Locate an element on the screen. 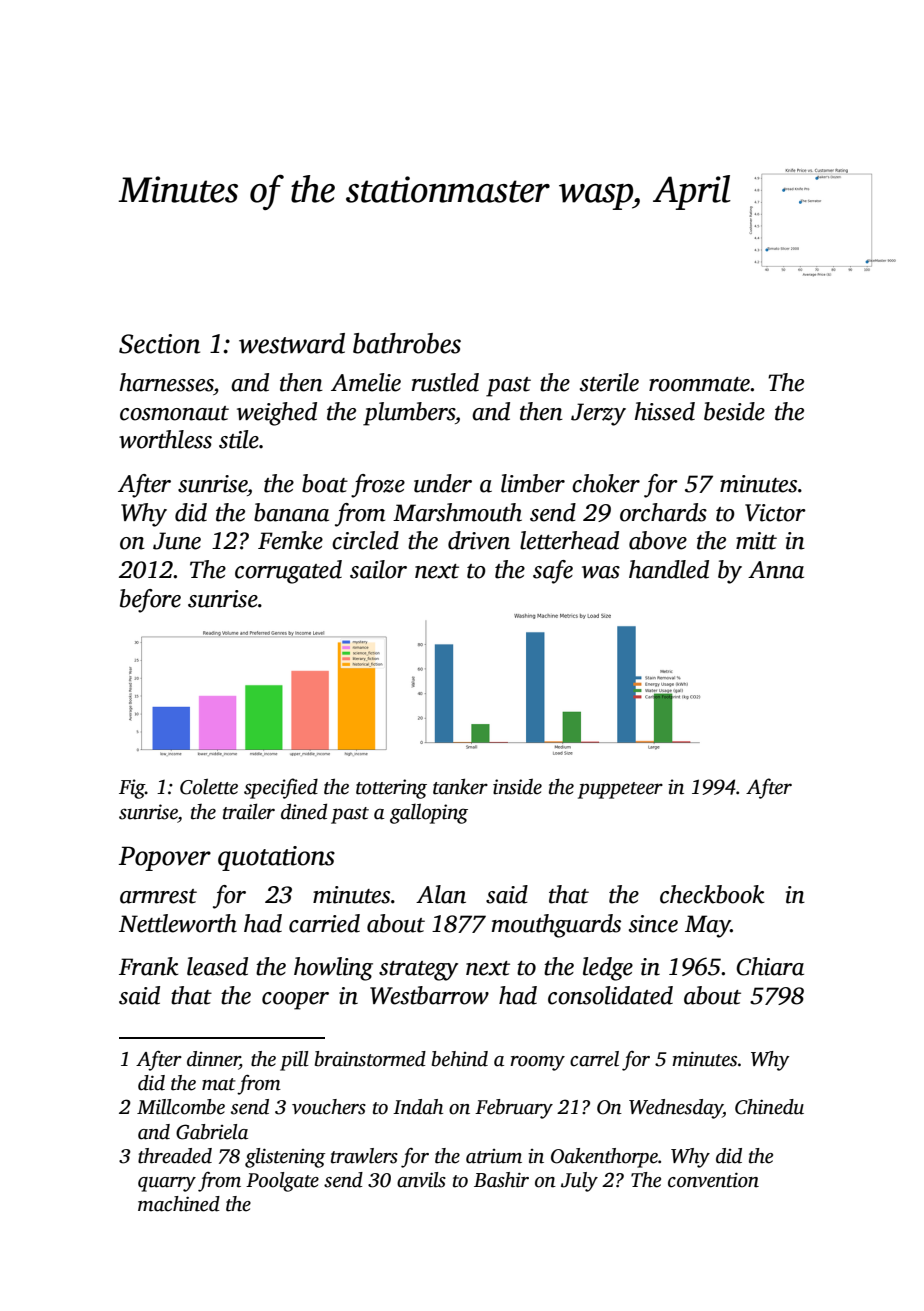 The image size is (924, 1311). Millcombe is located at coordinates (181, 1107).
